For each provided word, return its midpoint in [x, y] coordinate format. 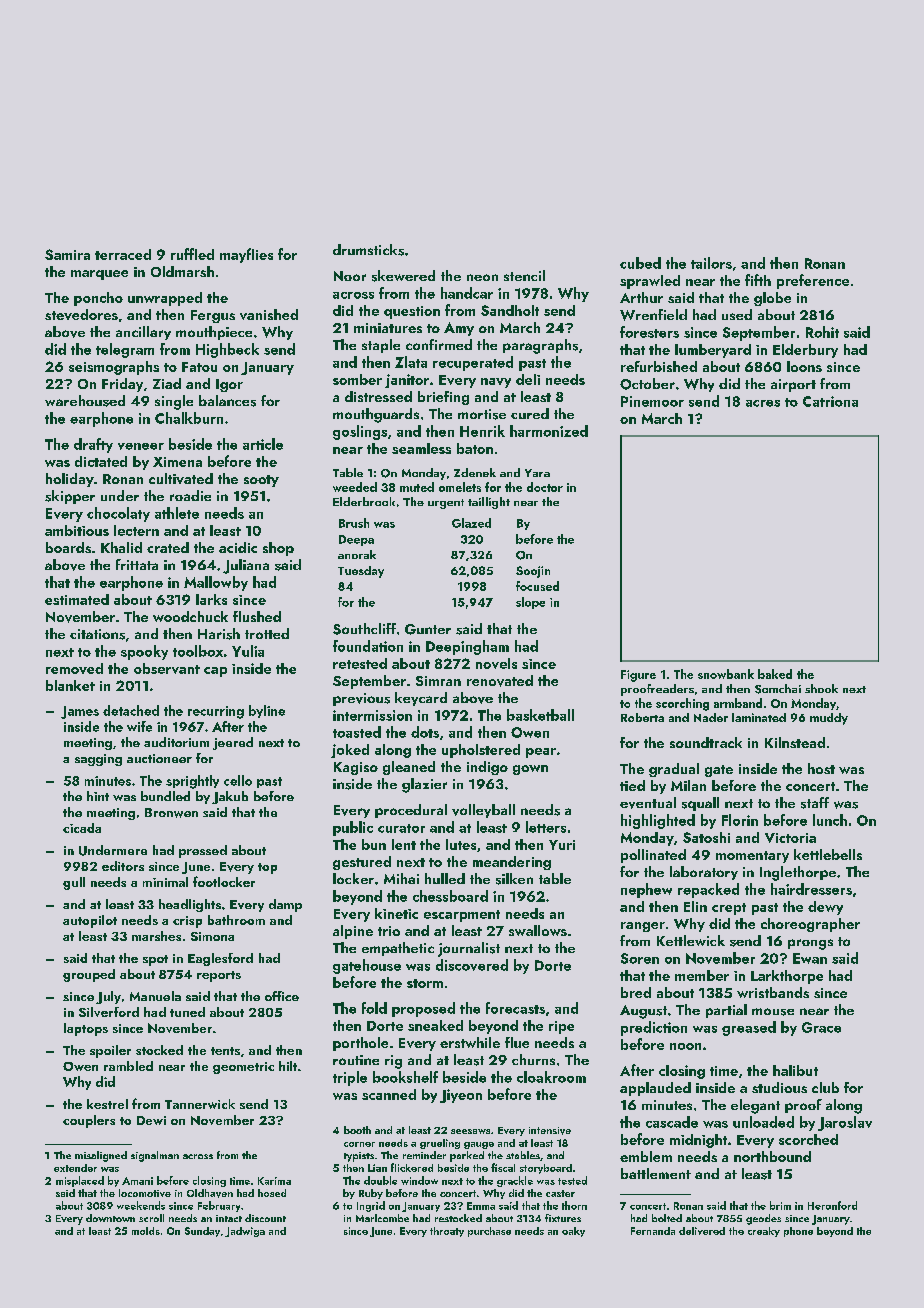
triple [350, 1078]
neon [482, 277]
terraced [123, 254]
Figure [638, 676]
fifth [758, 280]
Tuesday [361, 572]
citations [97, 634]
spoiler [110, 1051]
